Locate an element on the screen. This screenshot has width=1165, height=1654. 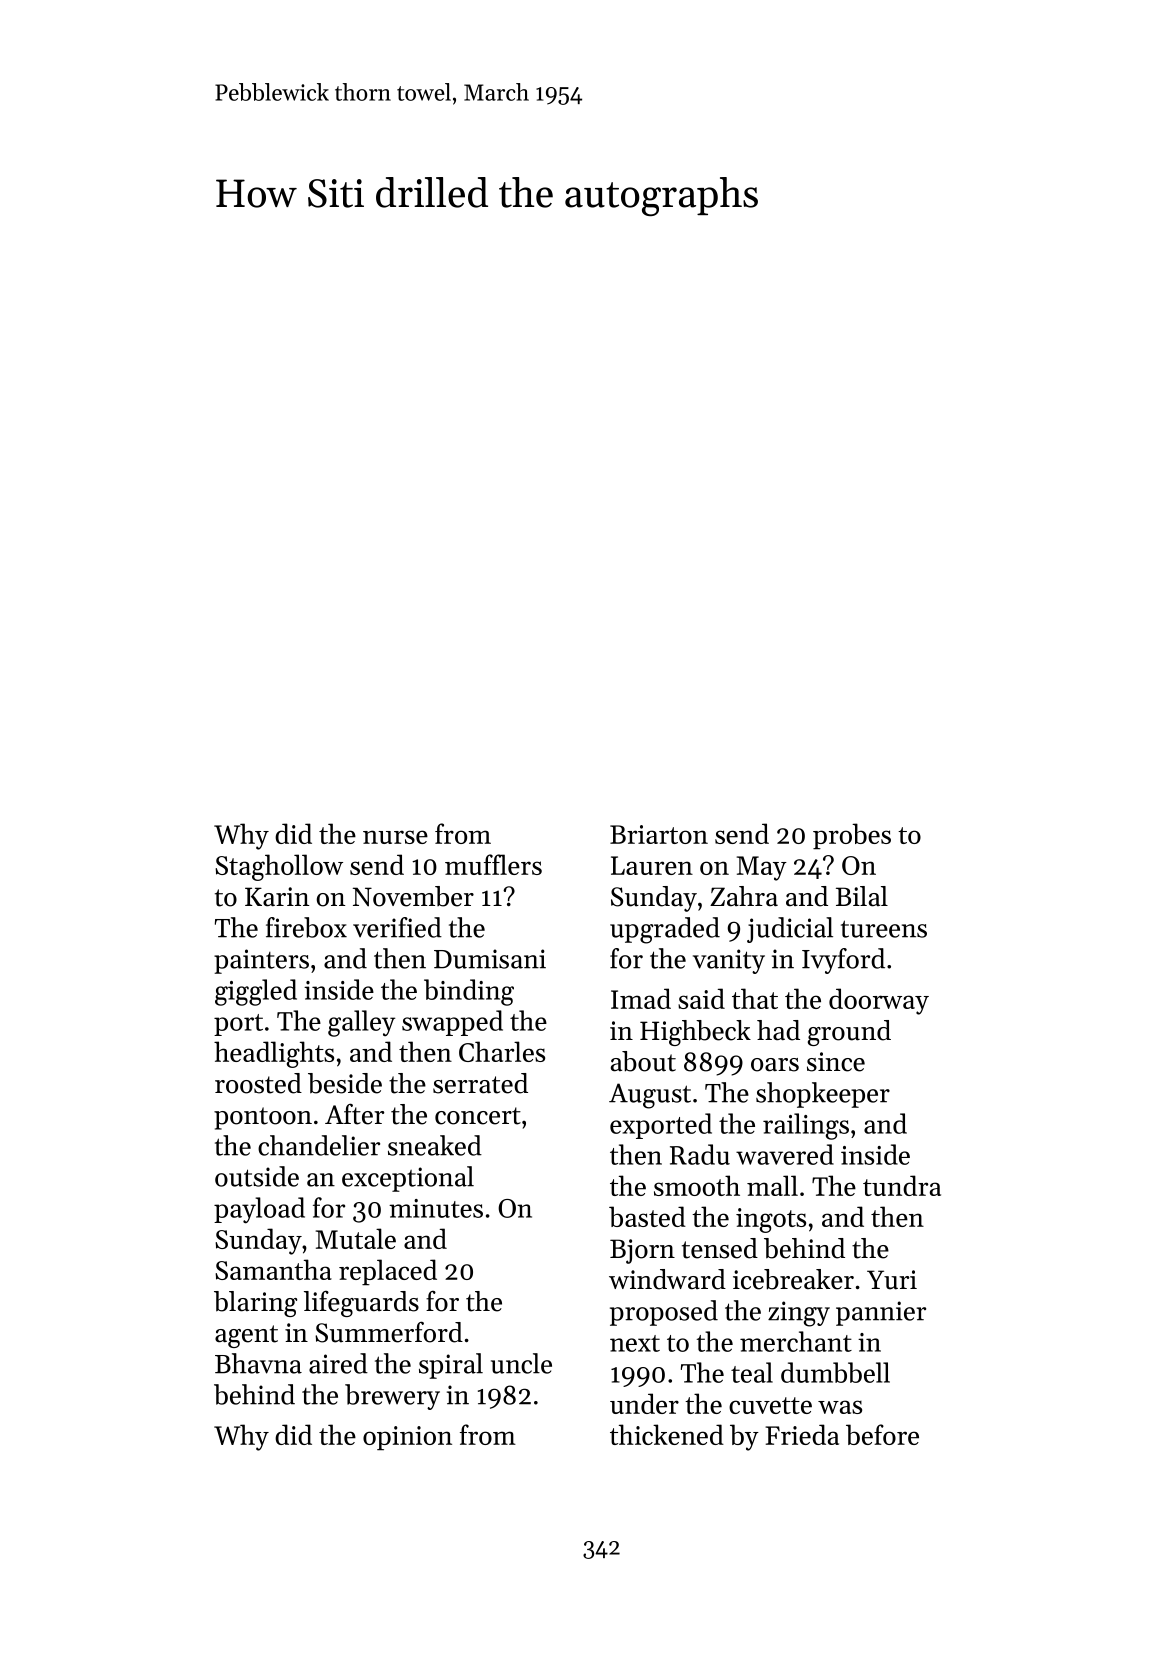
under is located at coordinates (644, 1403).
